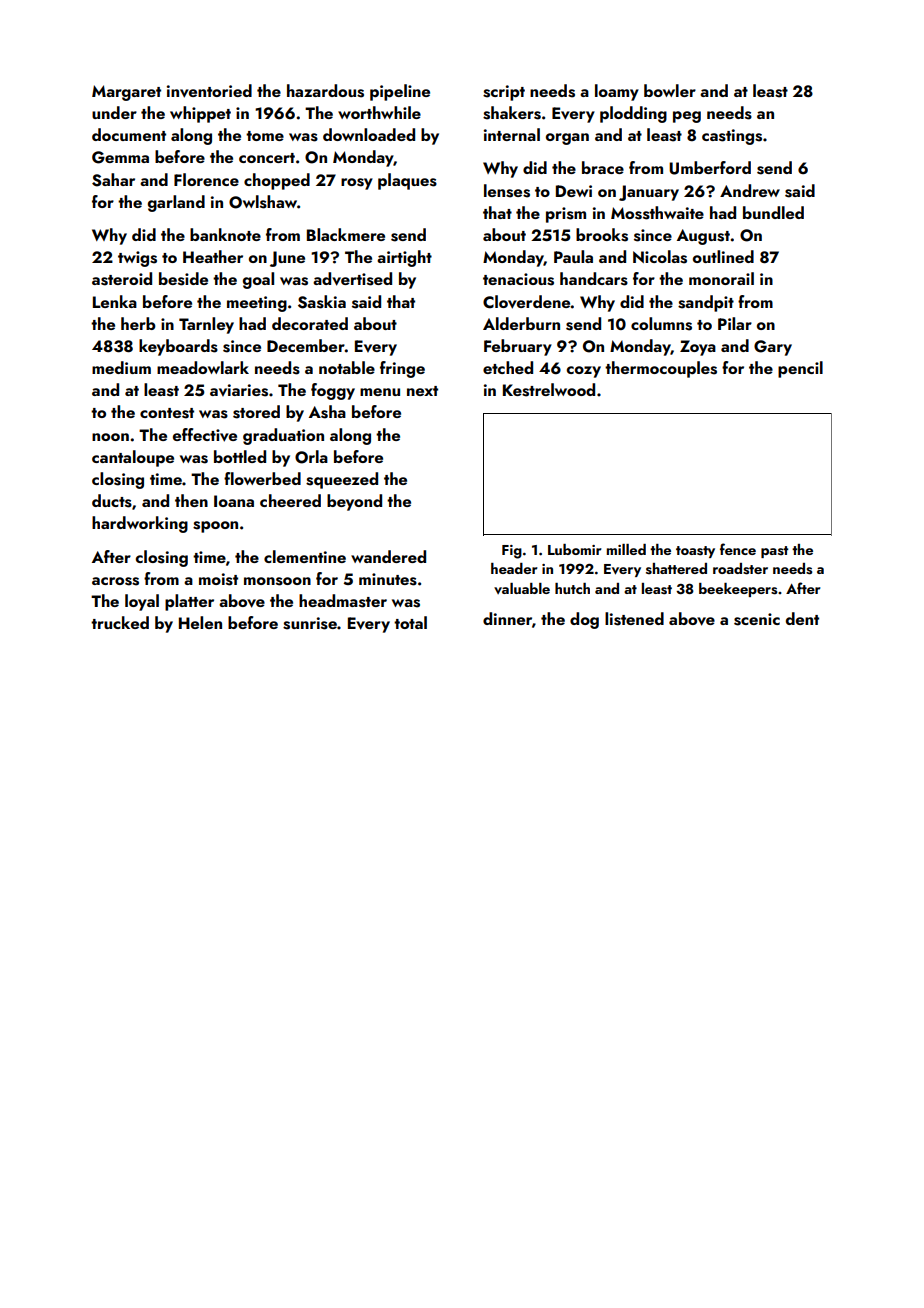  Describe the element at coordinates (567, 139) in the image. I see `organ` at that location.
